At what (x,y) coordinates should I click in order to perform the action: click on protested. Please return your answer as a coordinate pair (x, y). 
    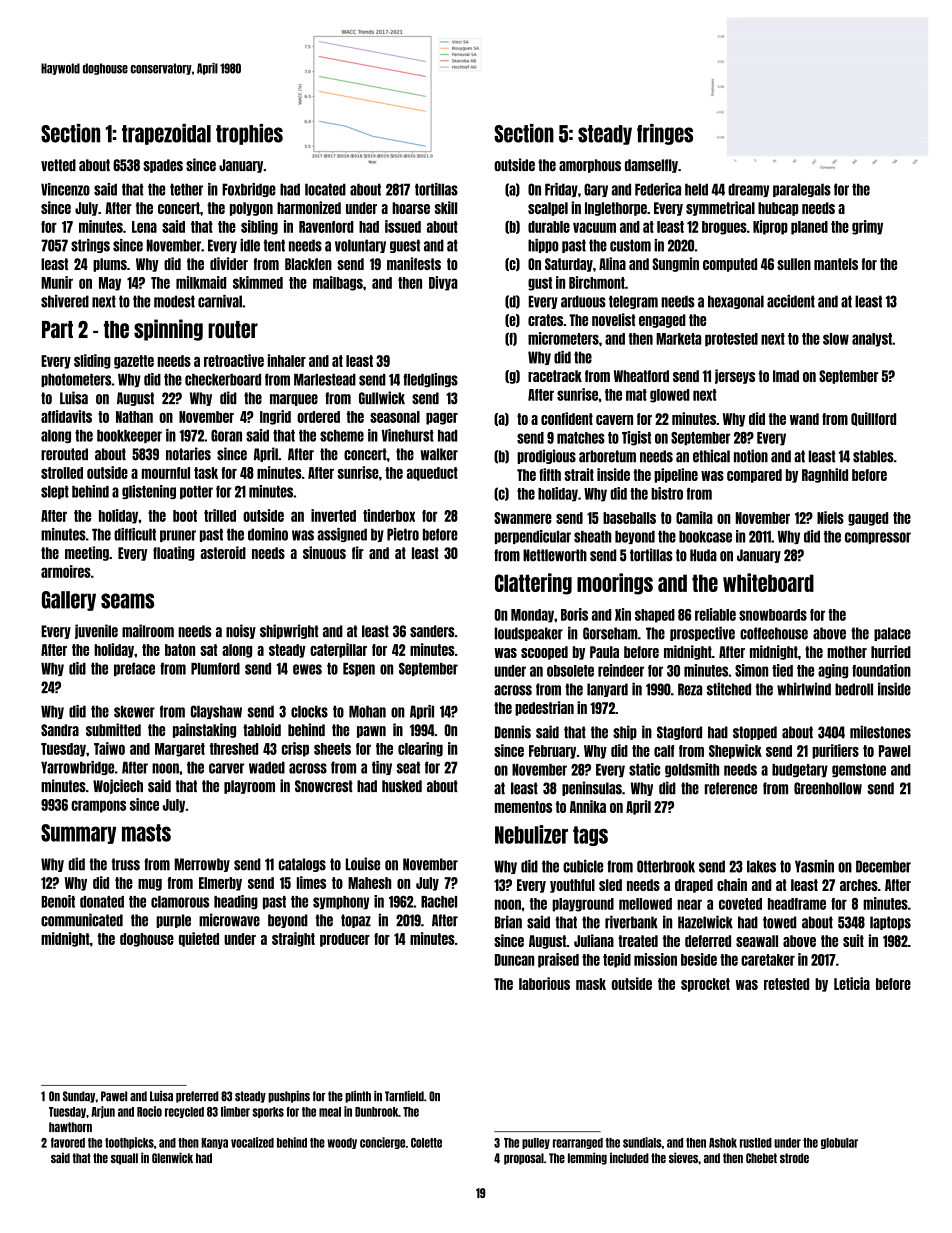
    Looking at the image, I should click on (731, 340).
